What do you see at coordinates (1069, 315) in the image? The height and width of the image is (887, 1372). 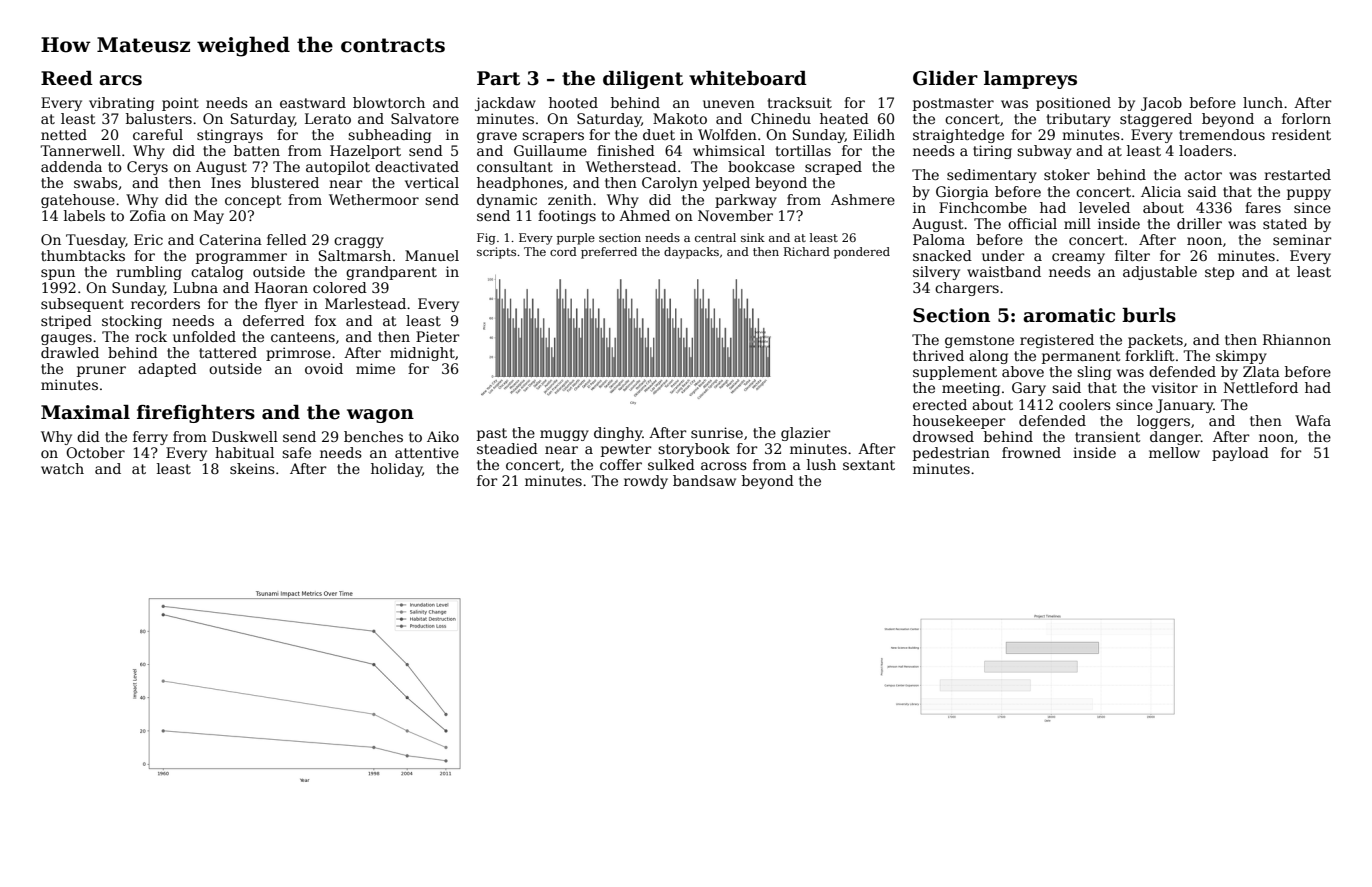 I see `aromatic` at bounding box center [1069, 315].
